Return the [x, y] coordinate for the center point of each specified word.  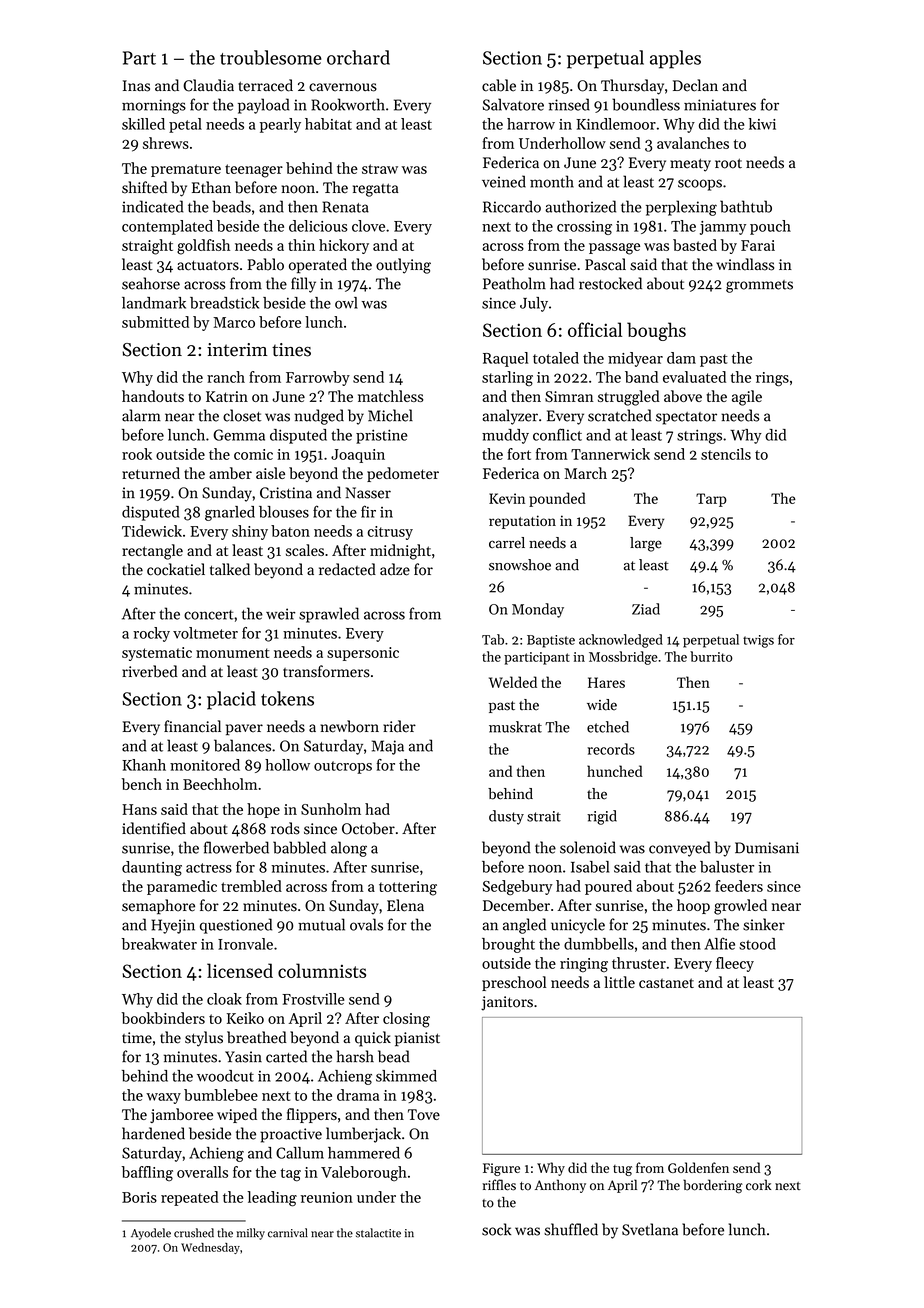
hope [263, 810]
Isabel [590, 867]
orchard [358, 57]
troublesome [271, 57]
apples [675, 59]
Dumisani [767, 848]
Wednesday [210, 1248]
